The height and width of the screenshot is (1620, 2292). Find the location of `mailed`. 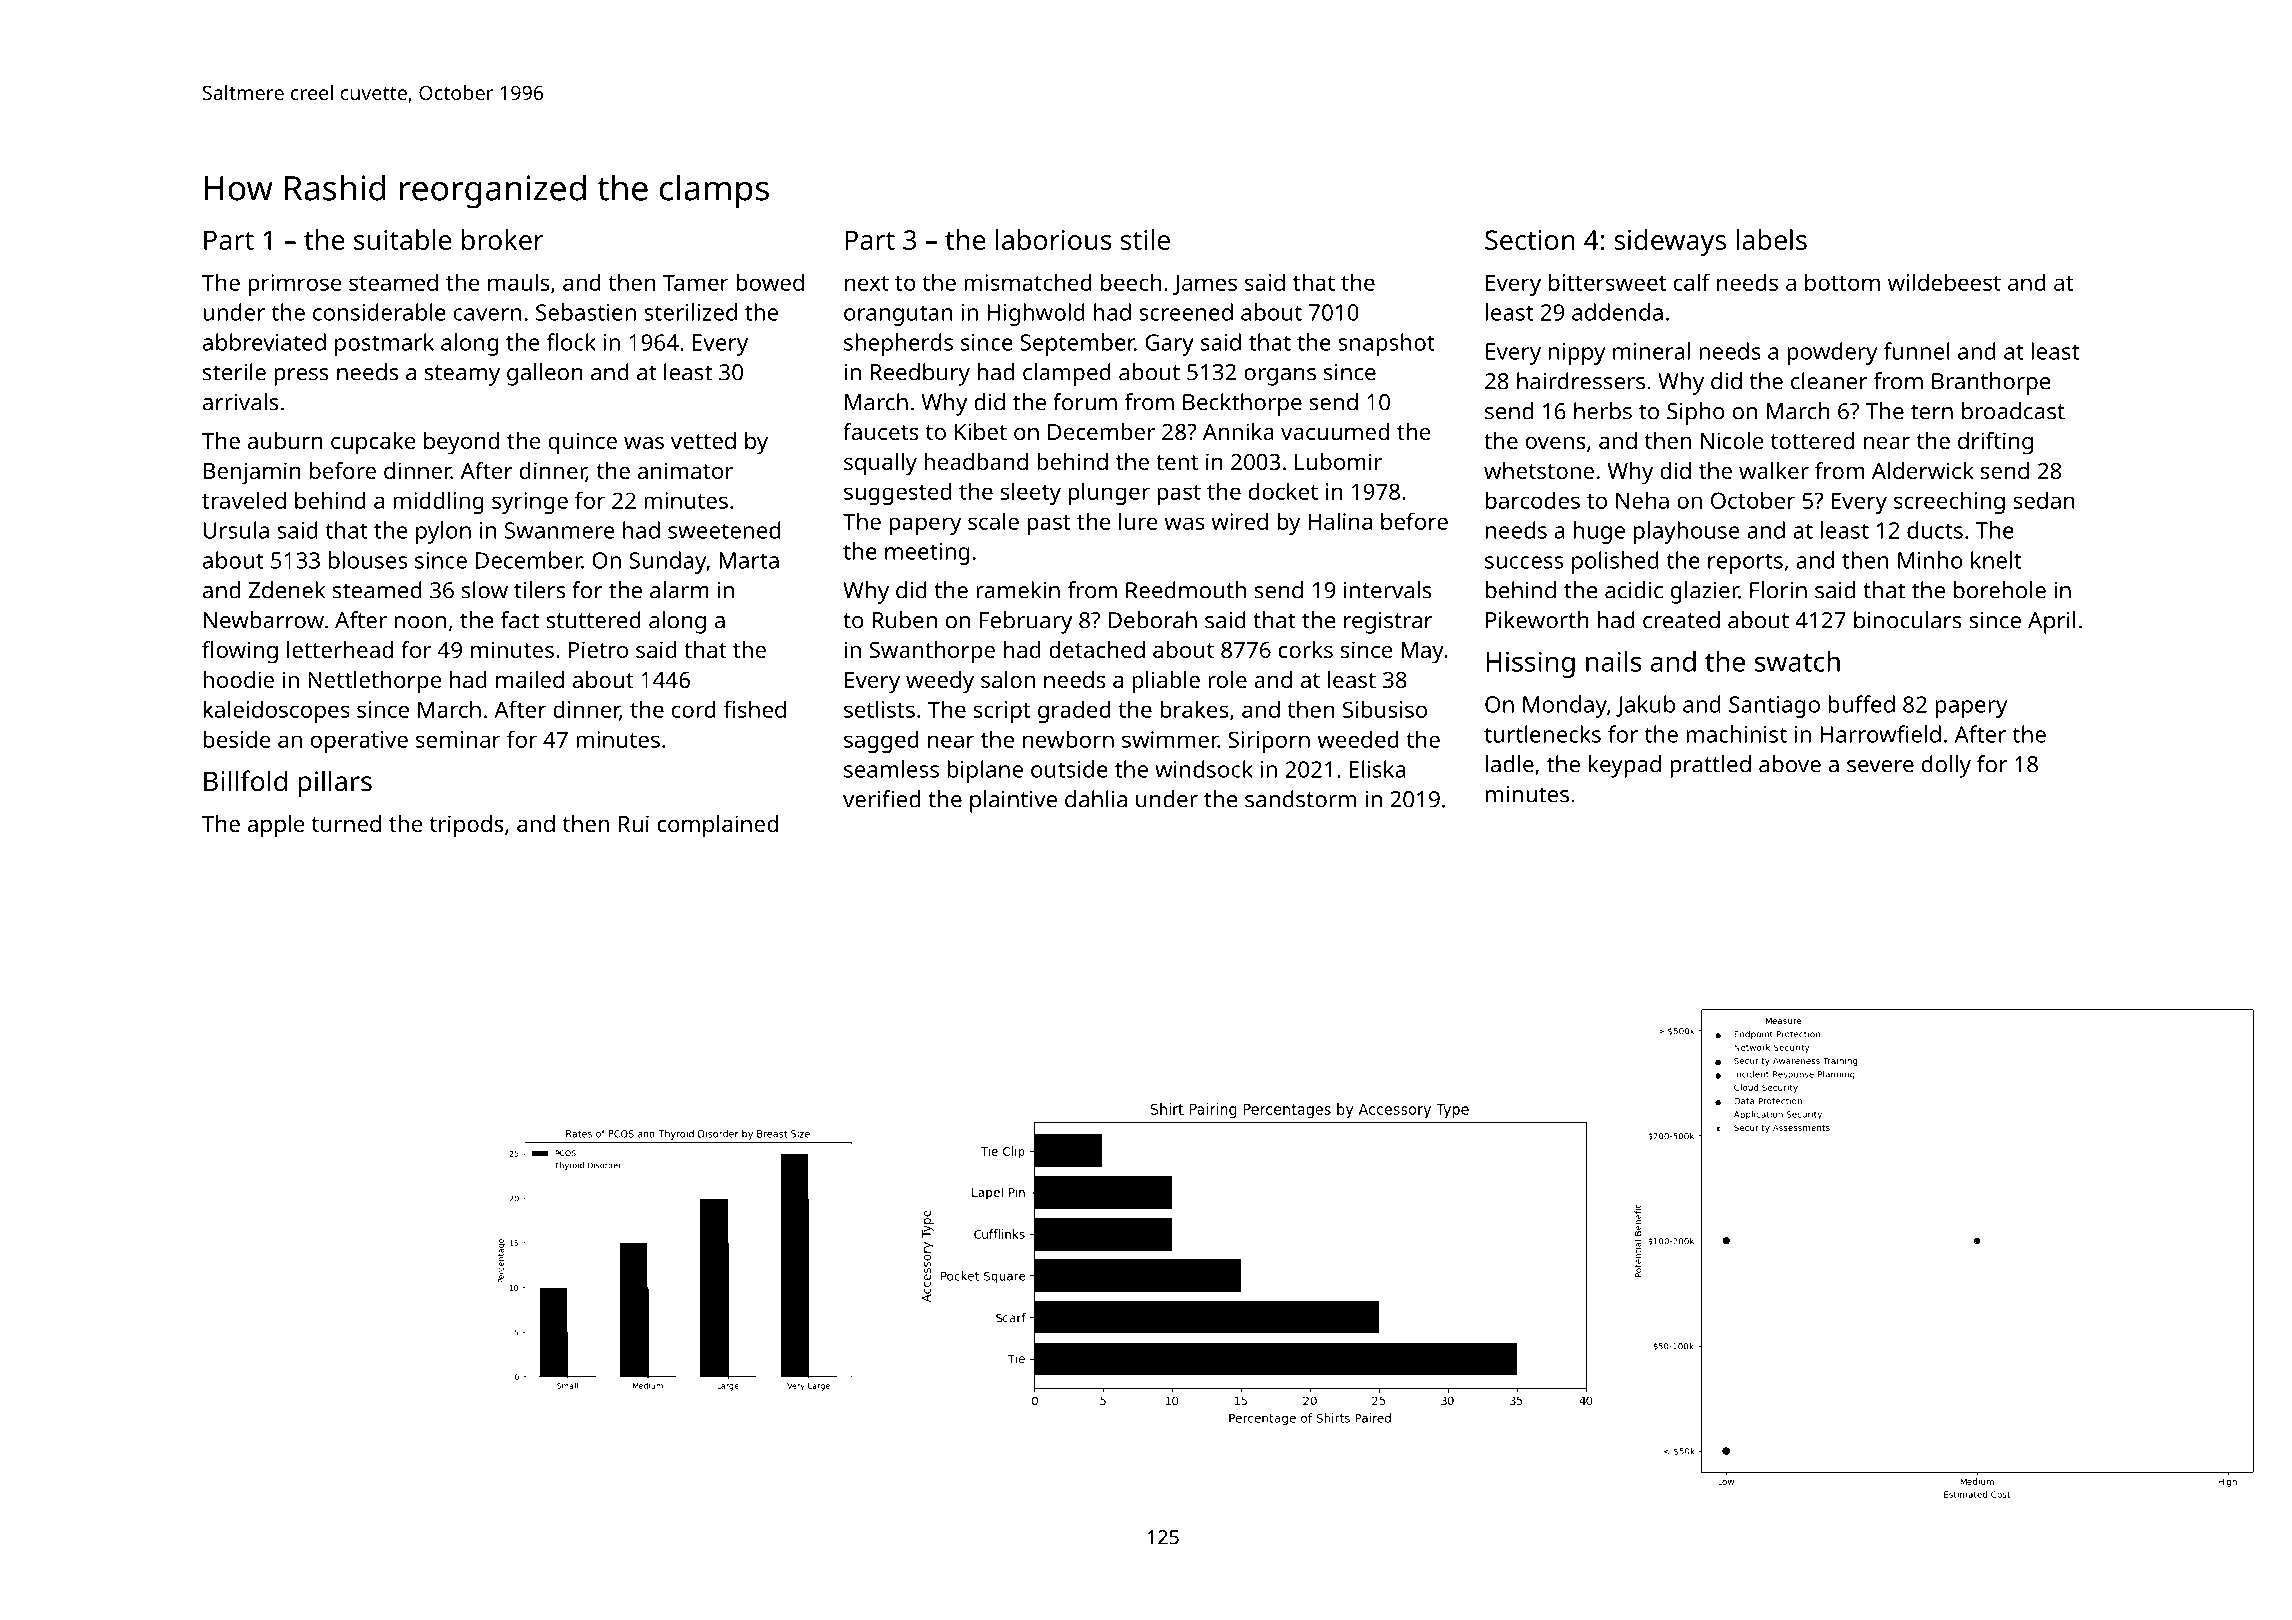

mailed is located at coordinates (530, 679).
